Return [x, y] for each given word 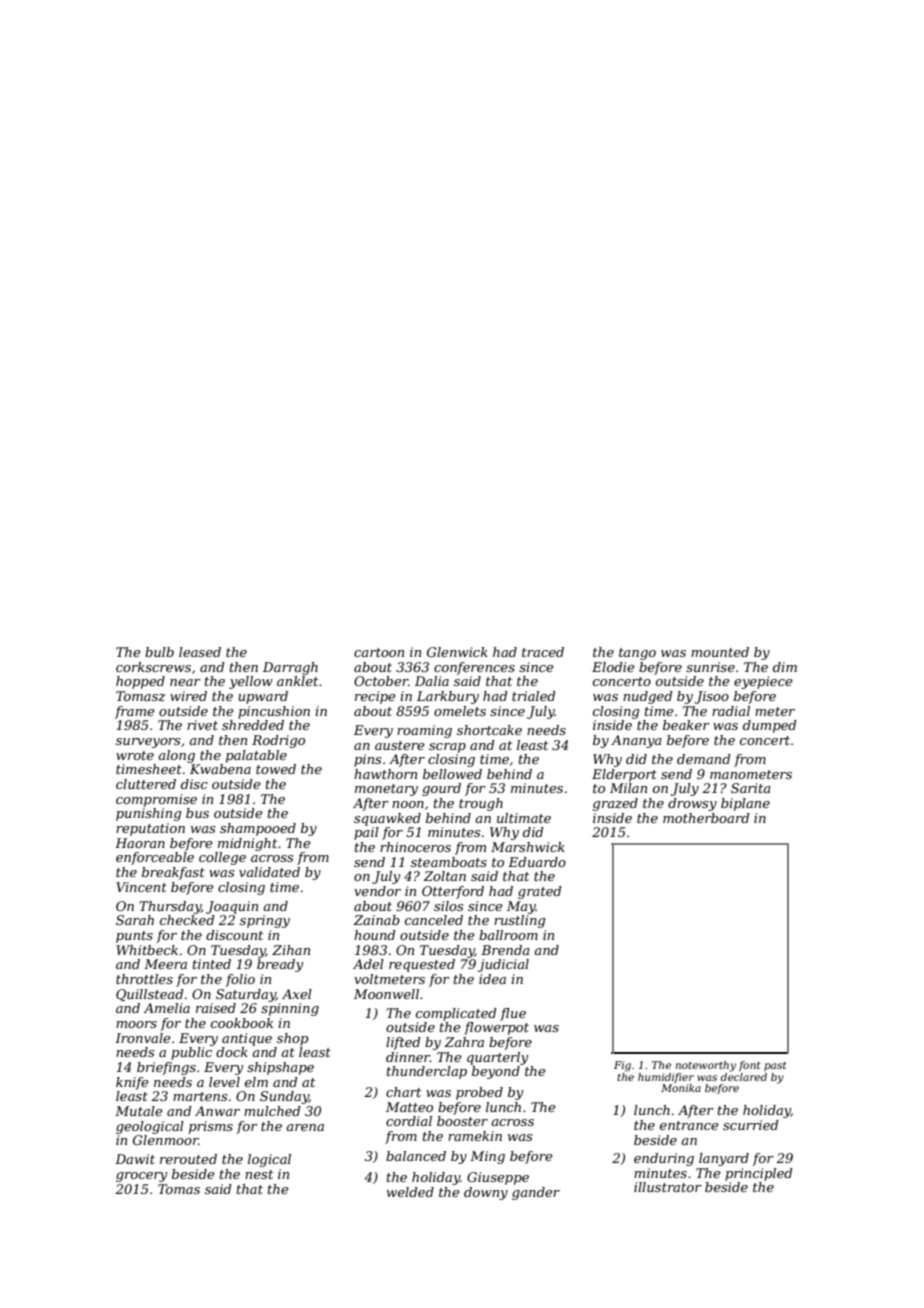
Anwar [217, 1111]
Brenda [505, 950]
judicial [503, 965]
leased [200, 652]
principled [759, 1174]
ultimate [524, 818]
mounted [720, 652]
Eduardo [537, 862]
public [191, 1053]
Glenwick [457, 652]
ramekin [475, 1136]
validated [269, 872]
